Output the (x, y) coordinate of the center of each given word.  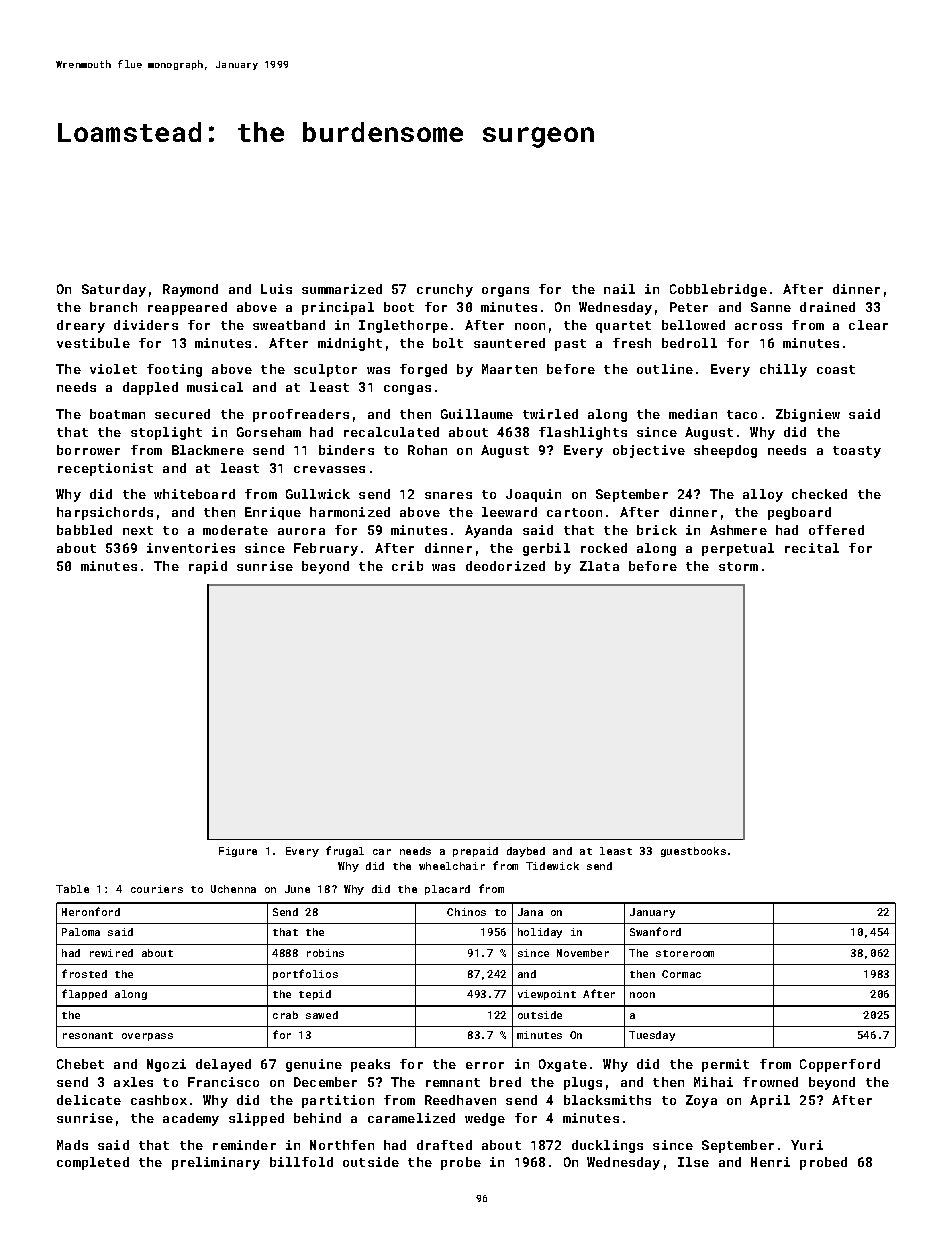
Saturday (114, 290)
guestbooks (693, 852)
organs (505, 292)
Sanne (771, 307)
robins (325, 953)
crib (407, 566)
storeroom (685, 953)
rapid (208, 567)
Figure (238, 852)
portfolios (305, 974)
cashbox (159, 1100)
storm (738, 566)
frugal (345, 851)
